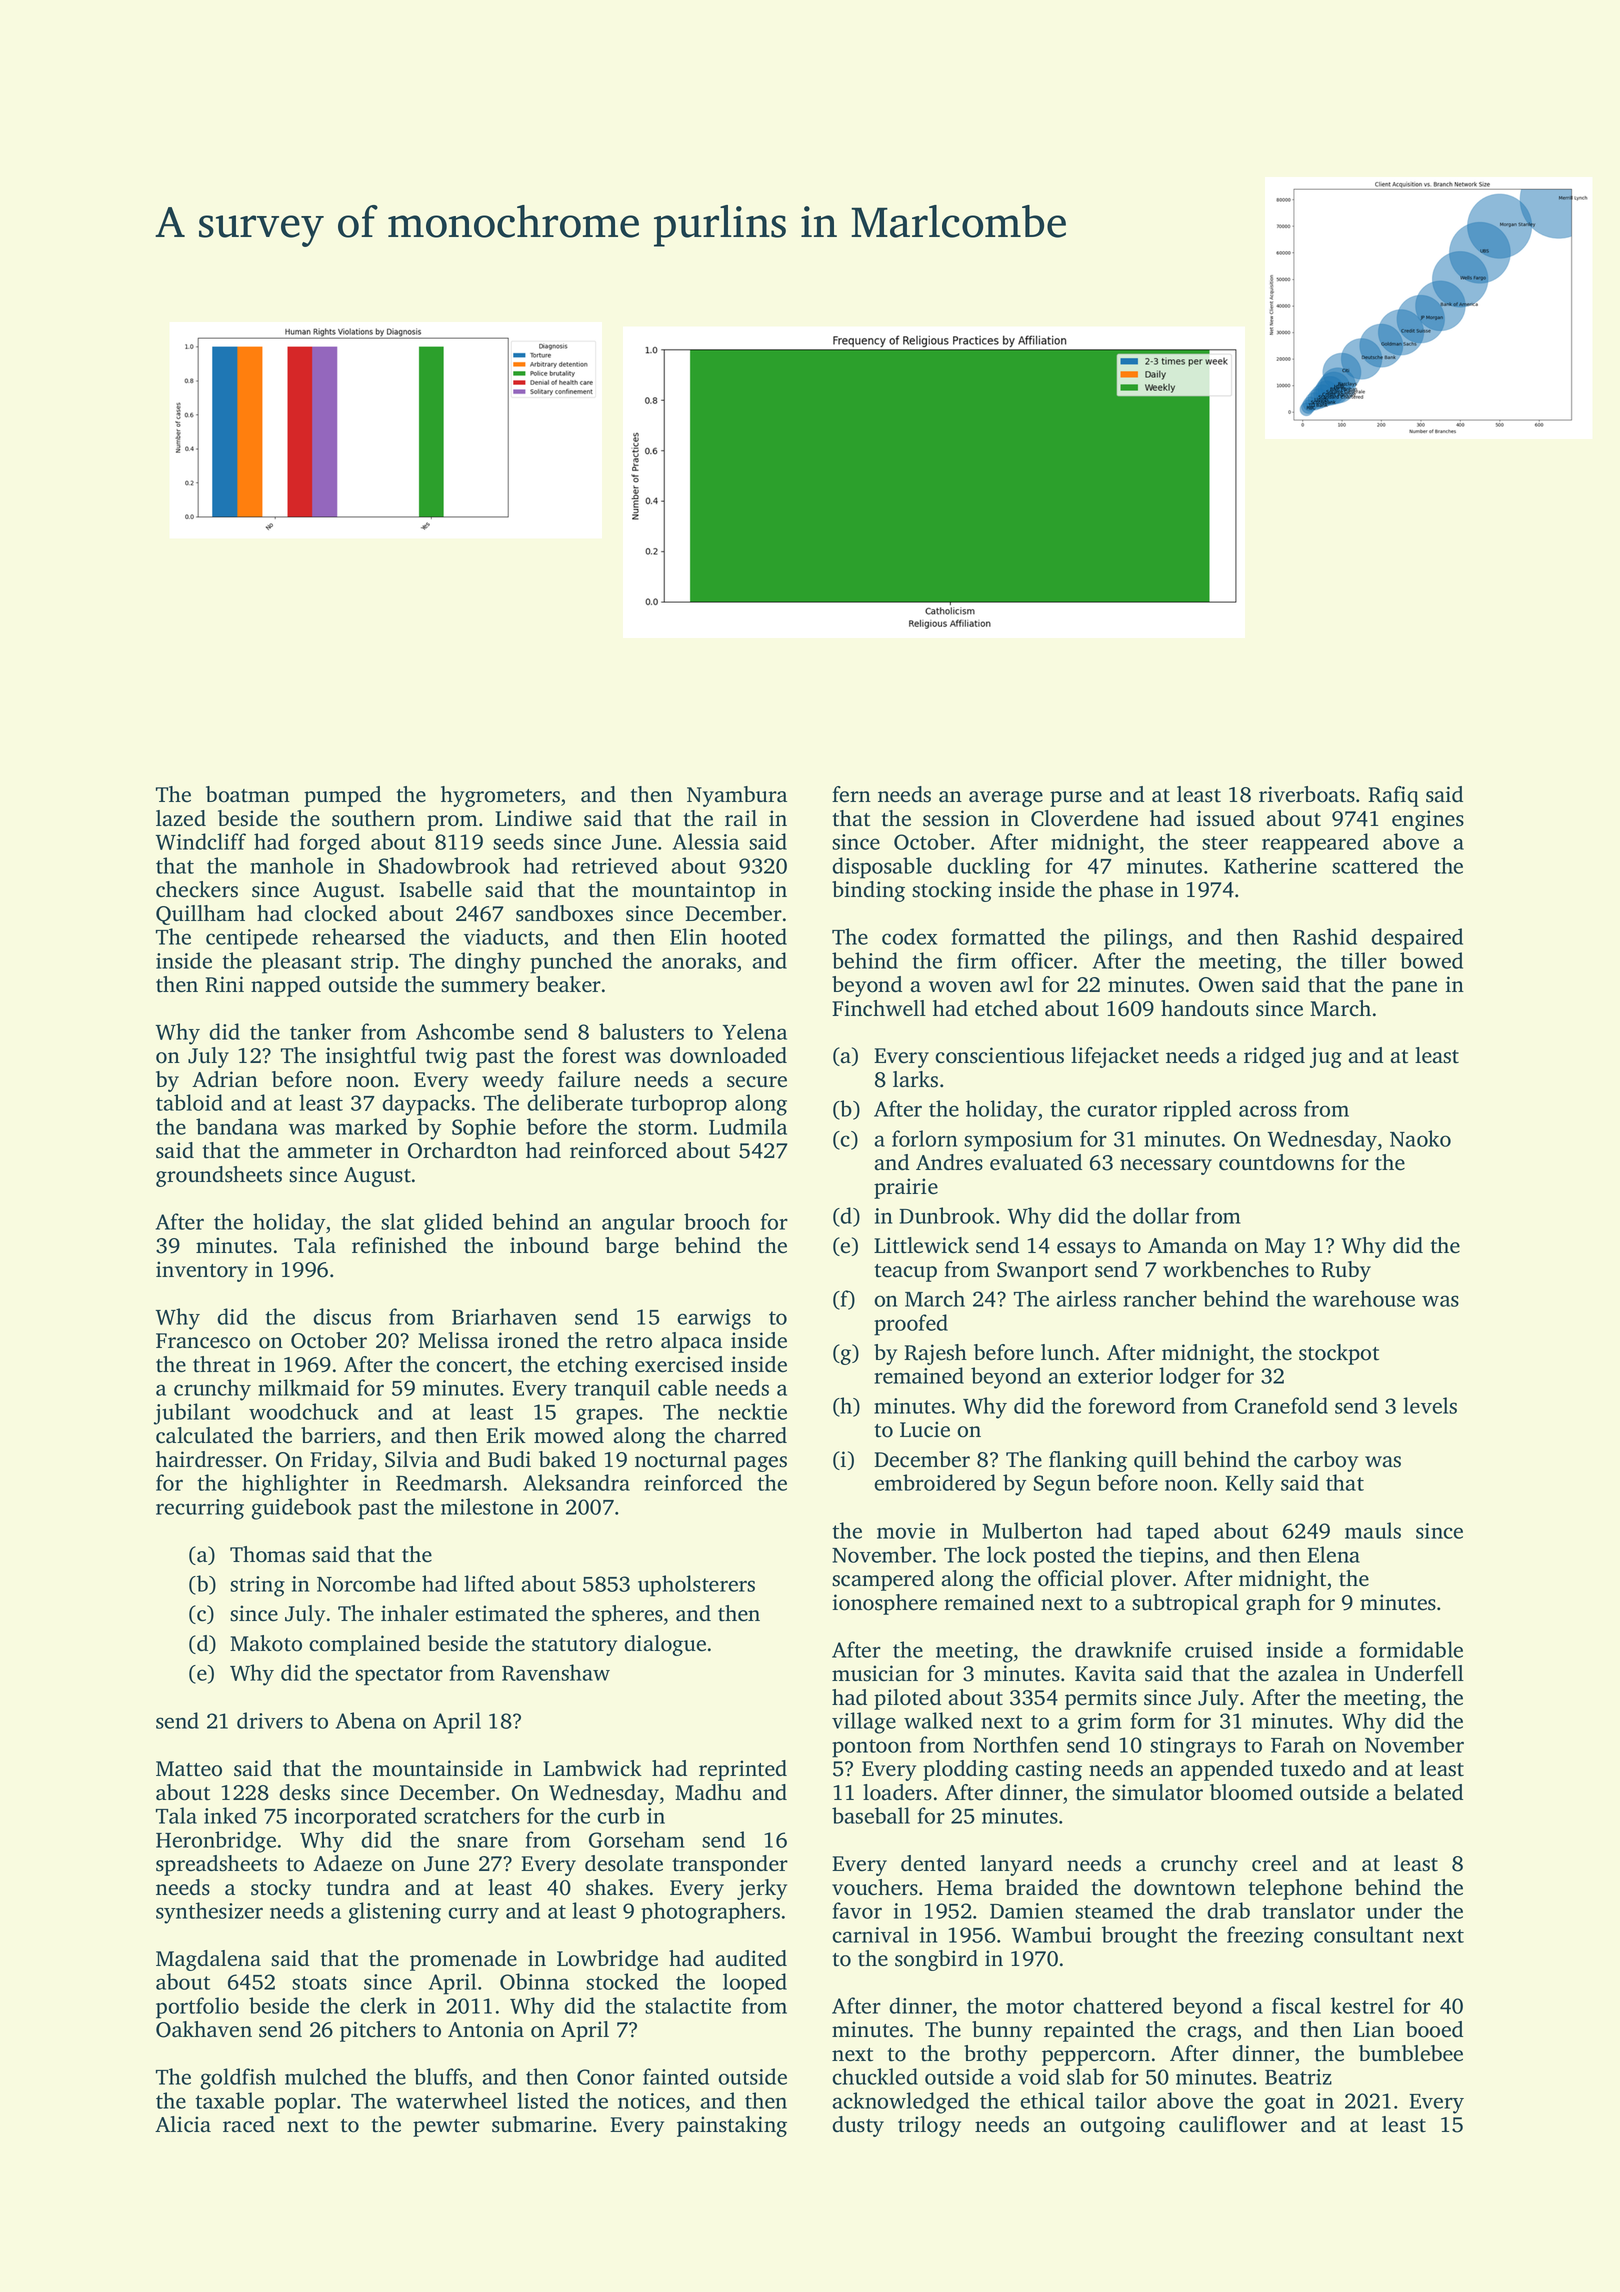 The width and height of the document is (1620, 2292). Describe the element at coordinates (1268, 1111) in the document. I see `across` at that location.
